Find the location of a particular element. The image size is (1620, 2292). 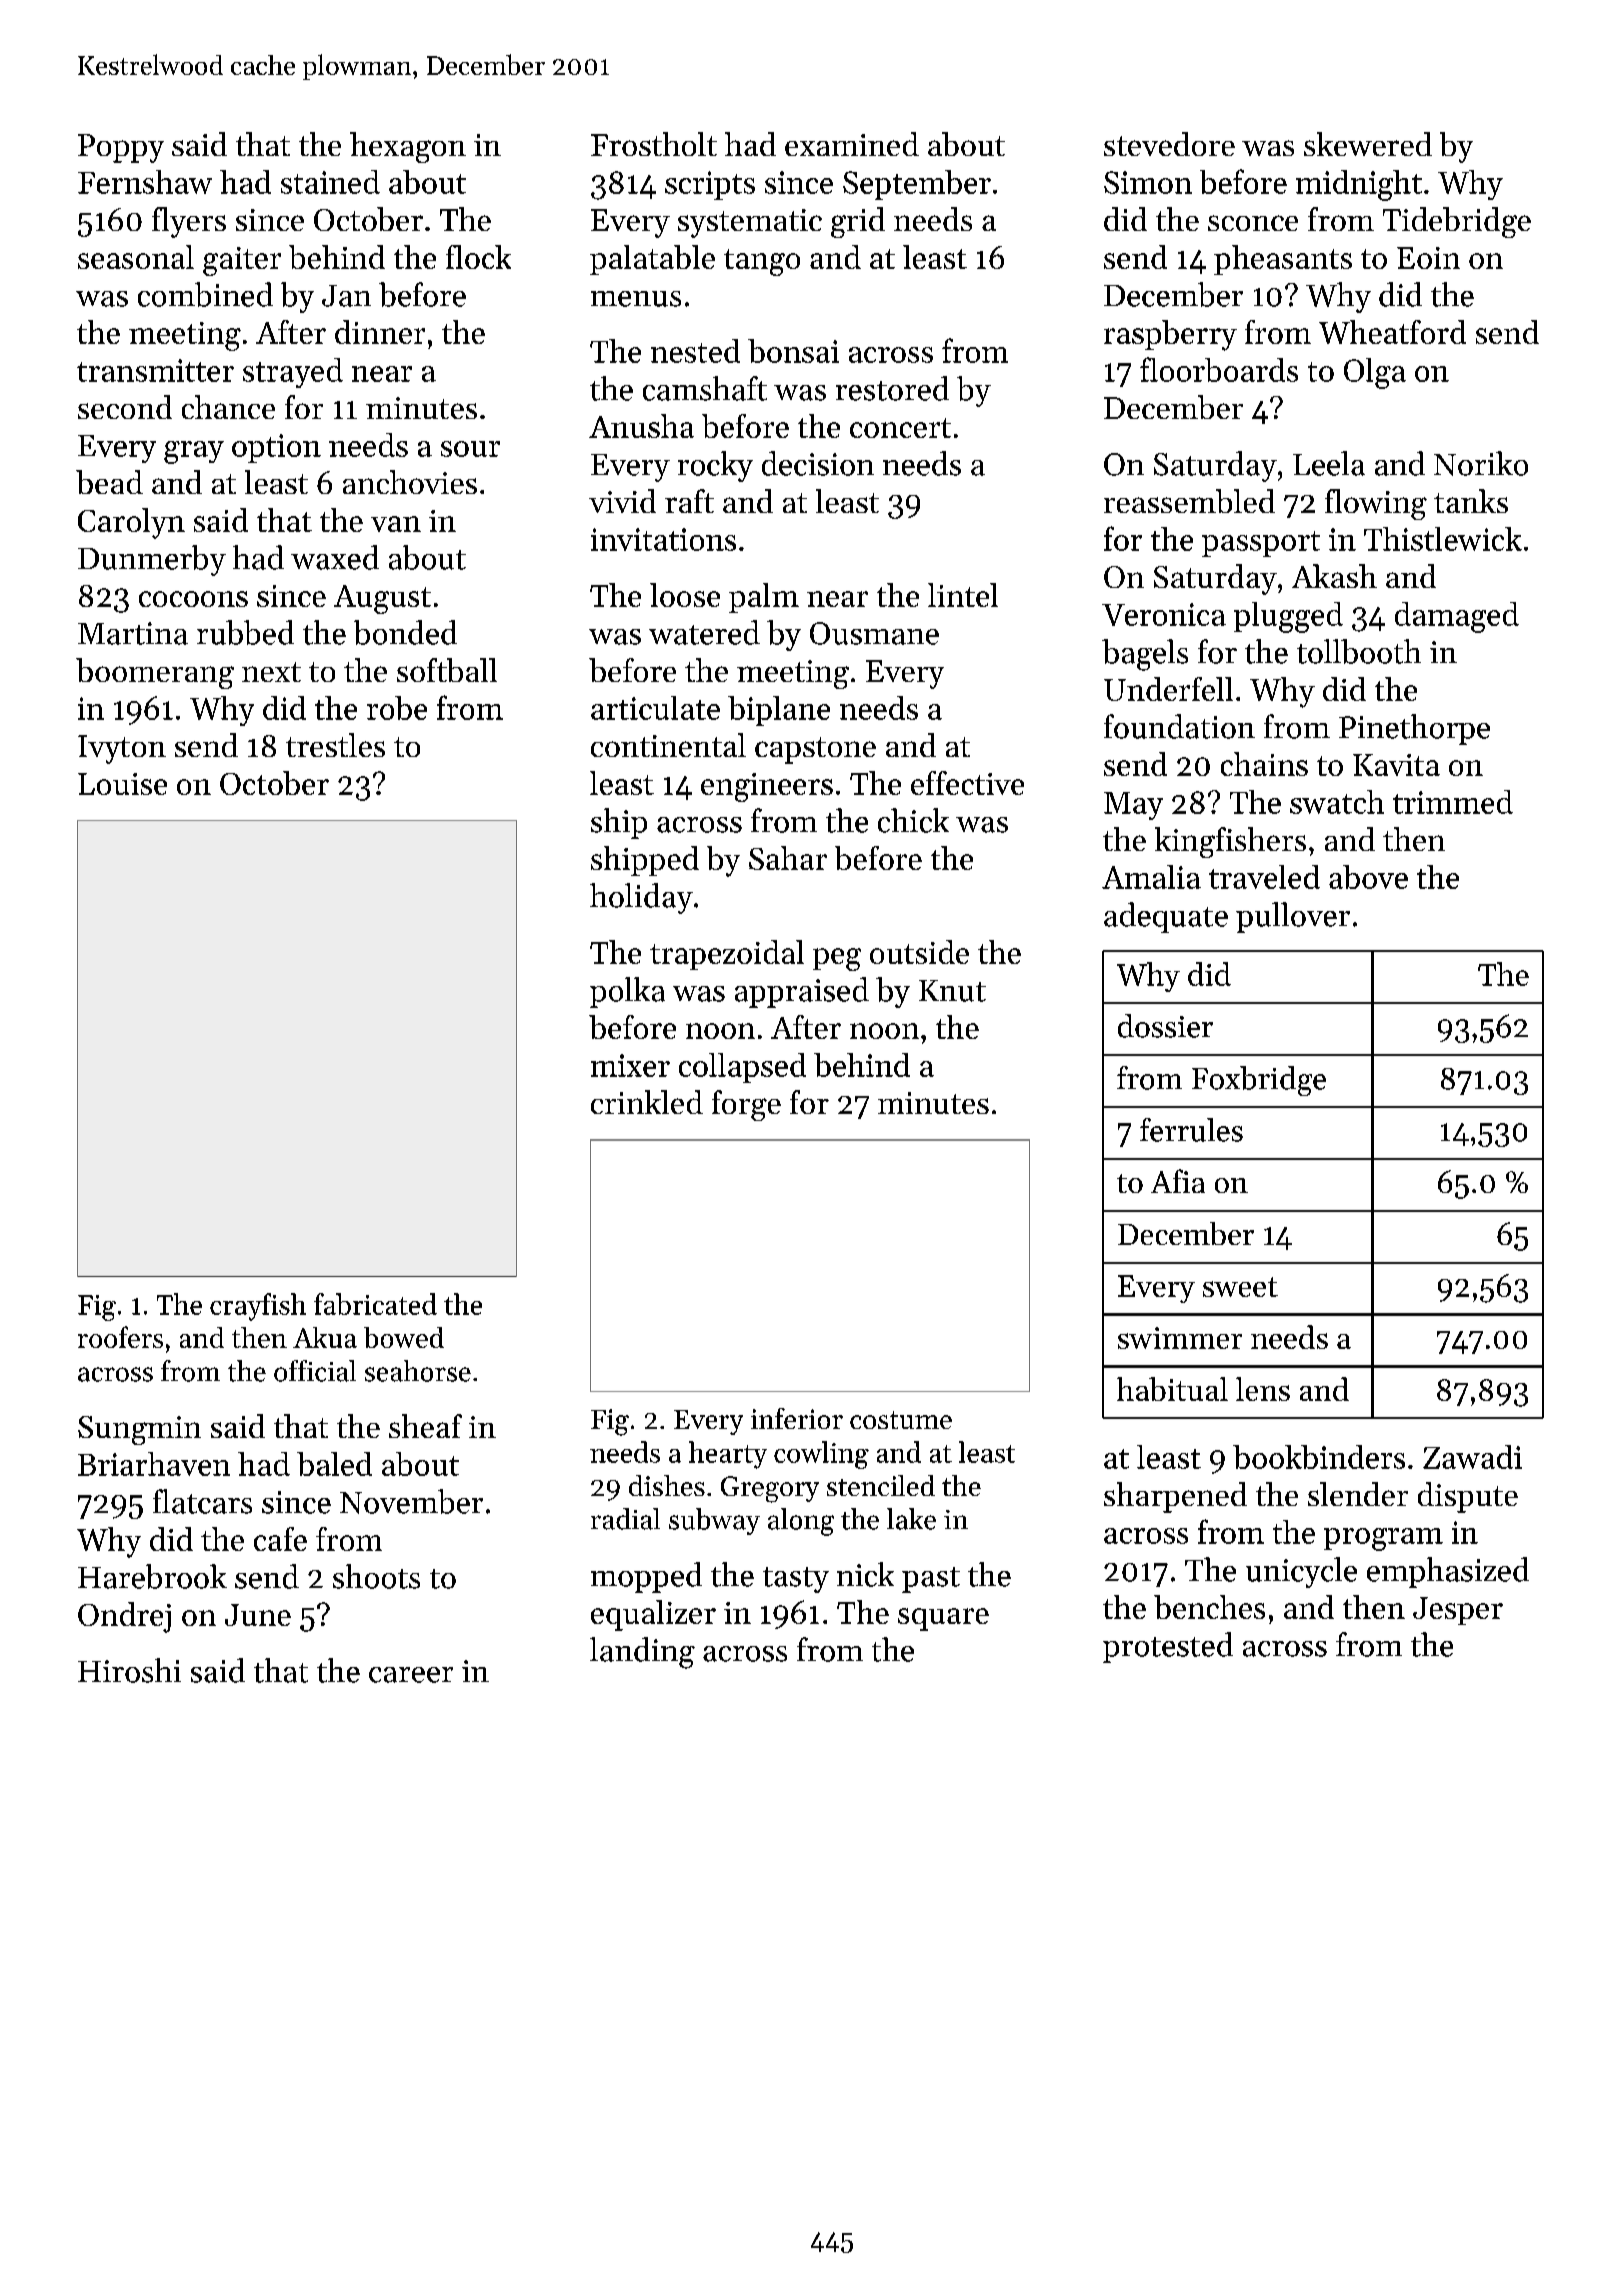

skewered is located at coordinates (1368, 144).
